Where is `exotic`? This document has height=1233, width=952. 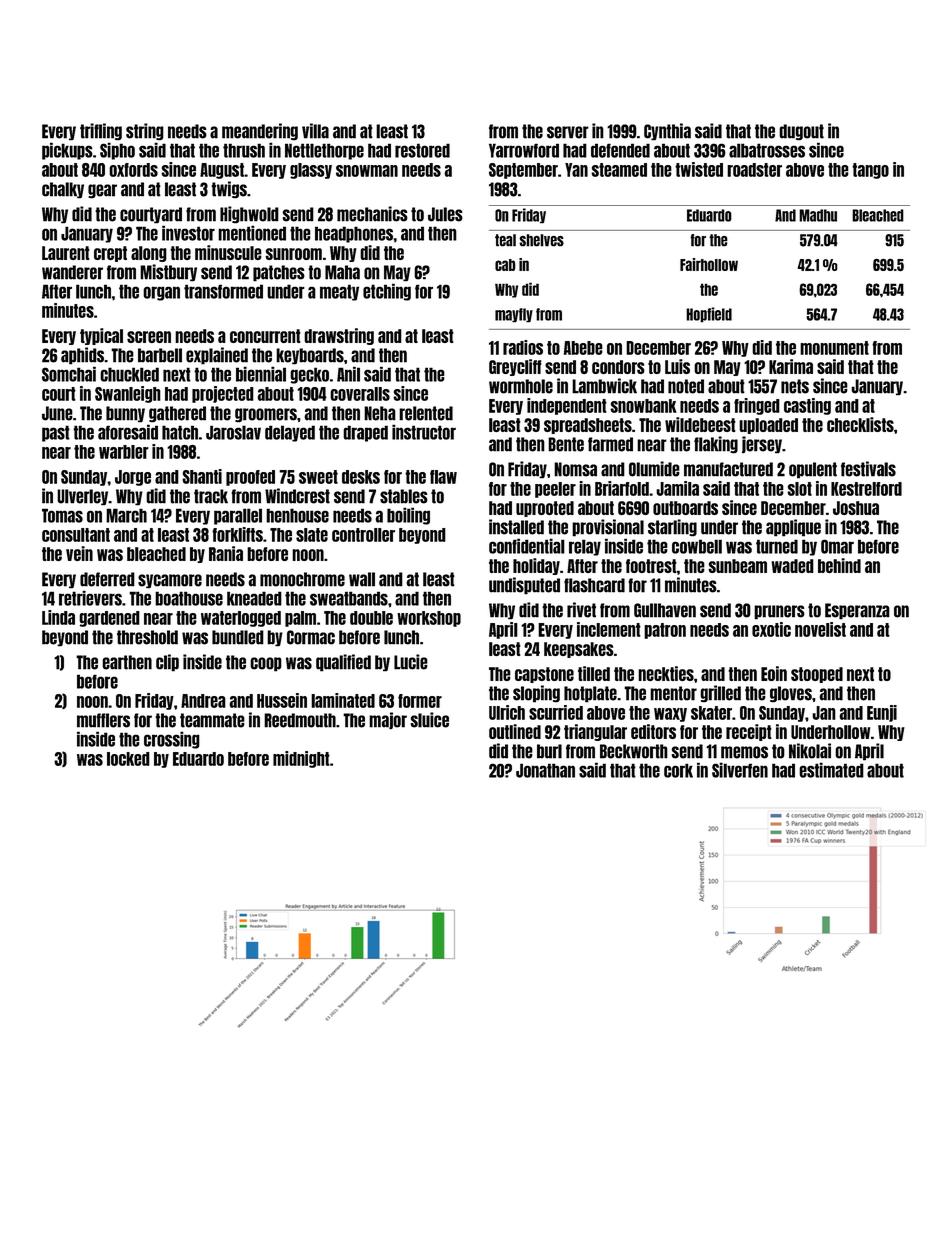
exotic is located at coordinates (771, 629).
